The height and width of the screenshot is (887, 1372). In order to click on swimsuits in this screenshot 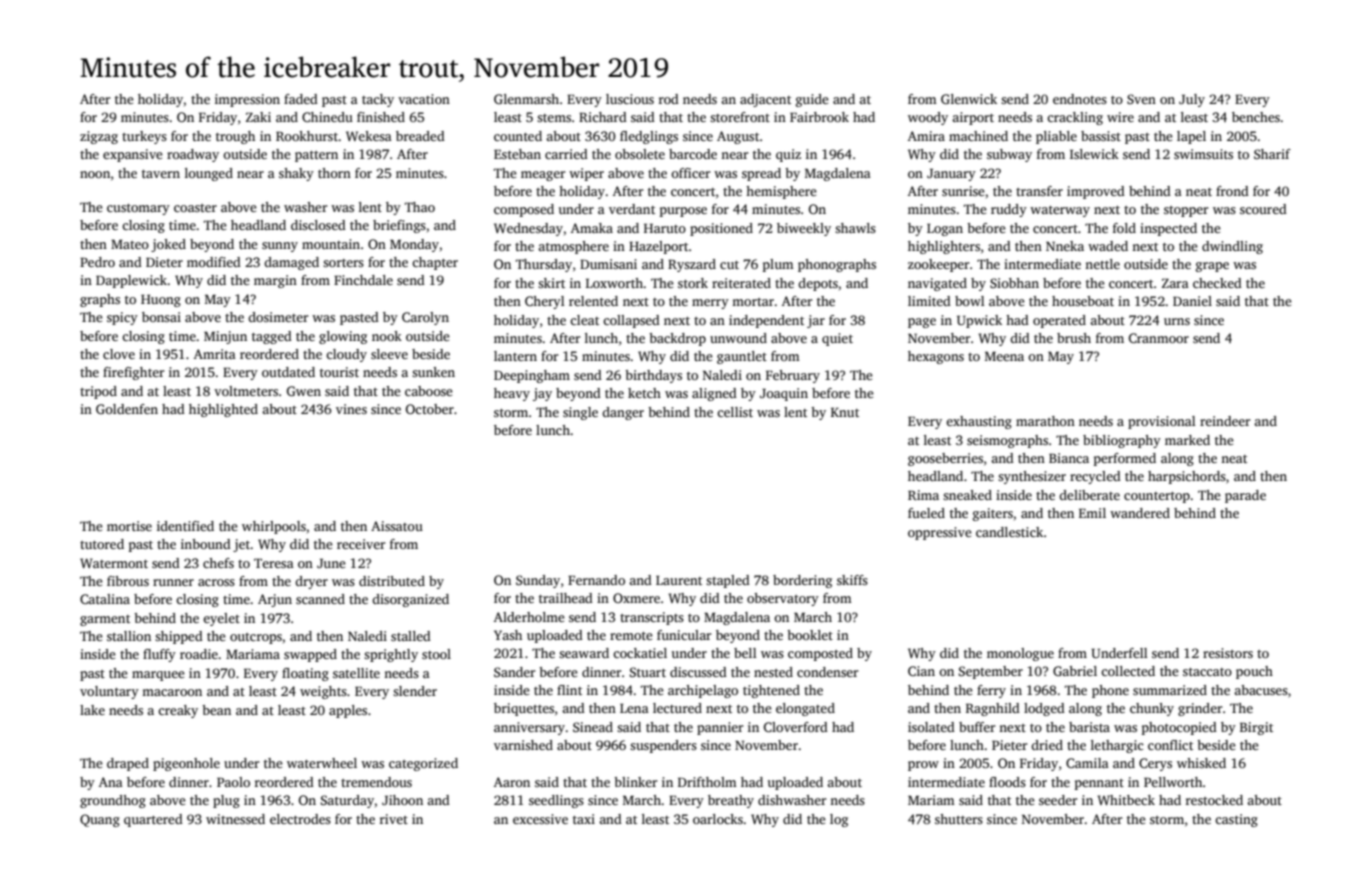, I will do `click(1203, 154)`.
